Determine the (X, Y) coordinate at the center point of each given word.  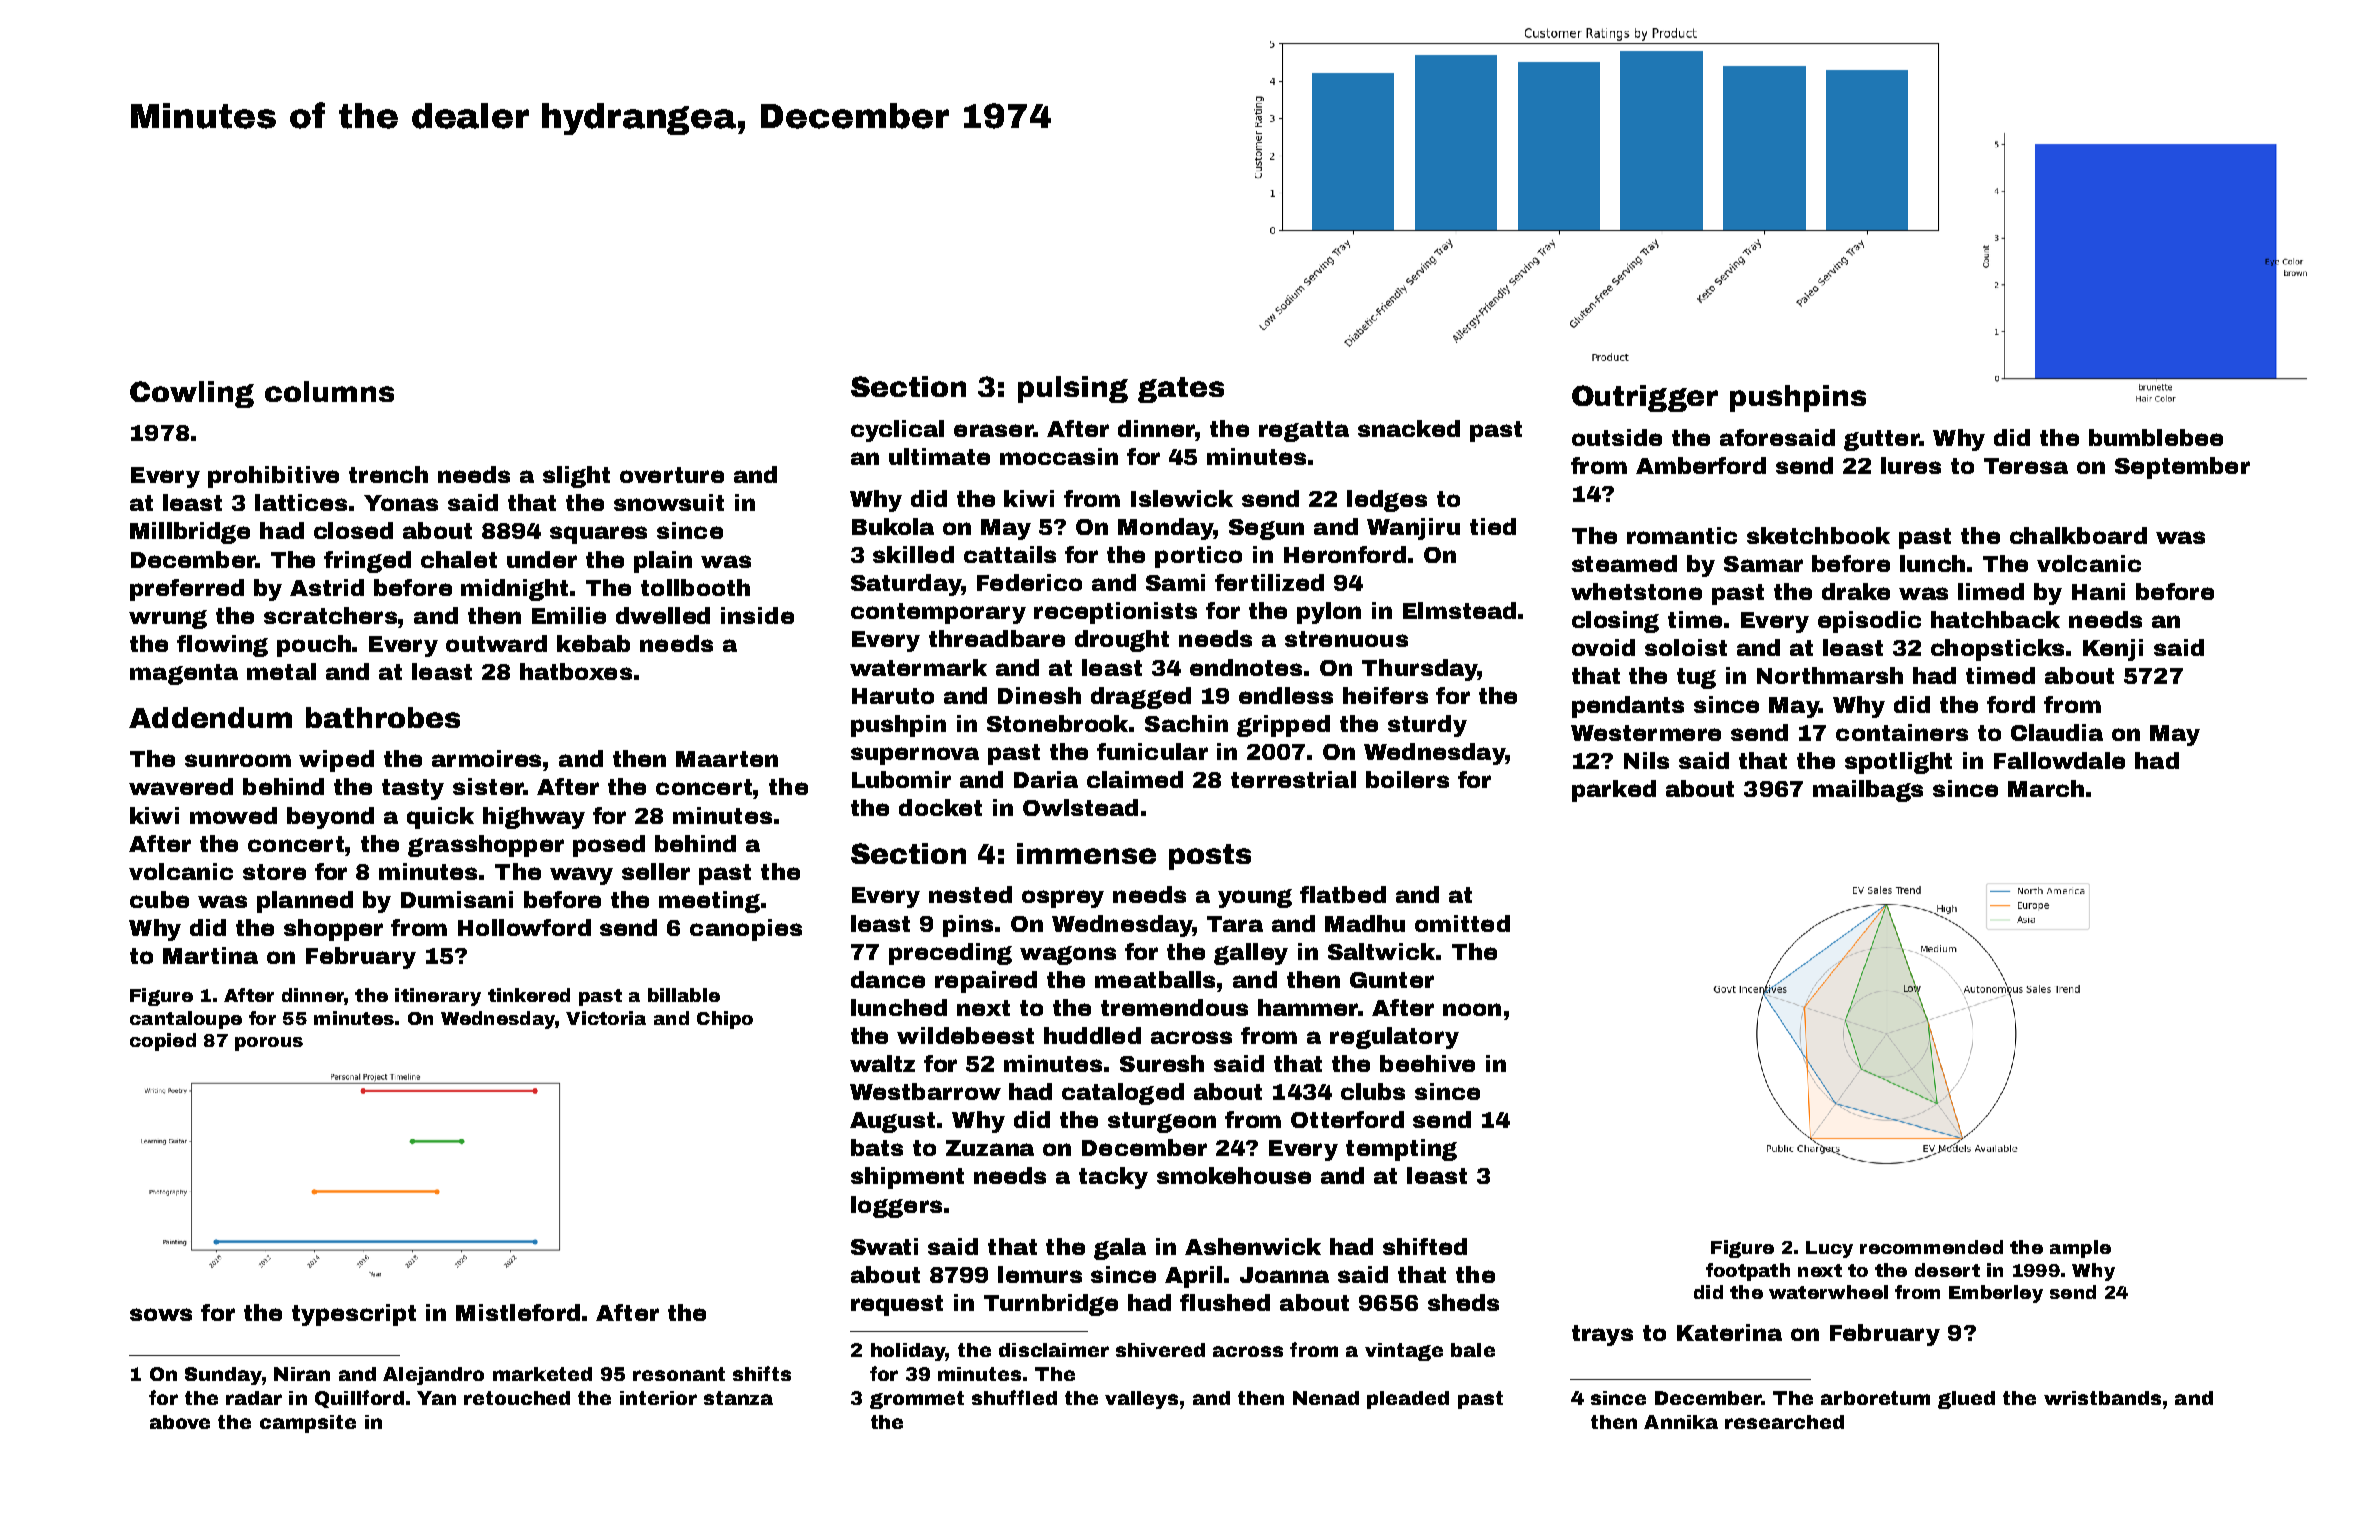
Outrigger (1645, 398)
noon (1472, 1009)
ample (2080, 1249)
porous (269, 1044)
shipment (907, 1178)
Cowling (192, 394)
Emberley (1996, 1294)
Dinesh (1039, 695)
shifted (1425, 1246)
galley (1251, 954)
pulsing (1073, 389)
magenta (184, 674)
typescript (354, 1315)
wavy (581, 876)
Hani (2098, 591)
